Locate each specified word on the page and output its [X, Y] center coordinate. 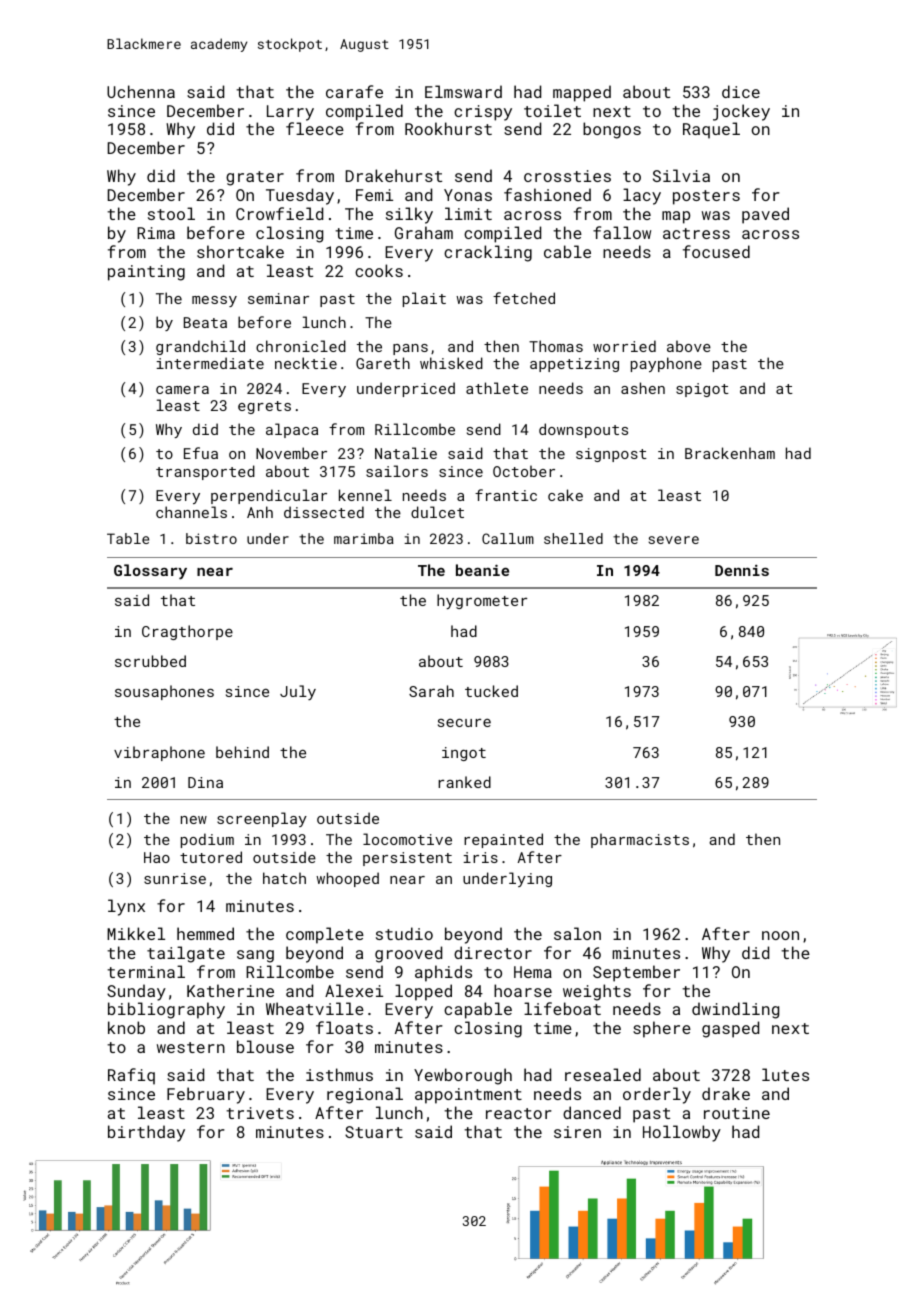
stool [171, 213]
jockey [741, 112]
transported [205, 472]
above [689, 346]
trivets [260, 1113]
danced [592, 1112]
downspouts [583, 430]
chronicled [301, 346]
